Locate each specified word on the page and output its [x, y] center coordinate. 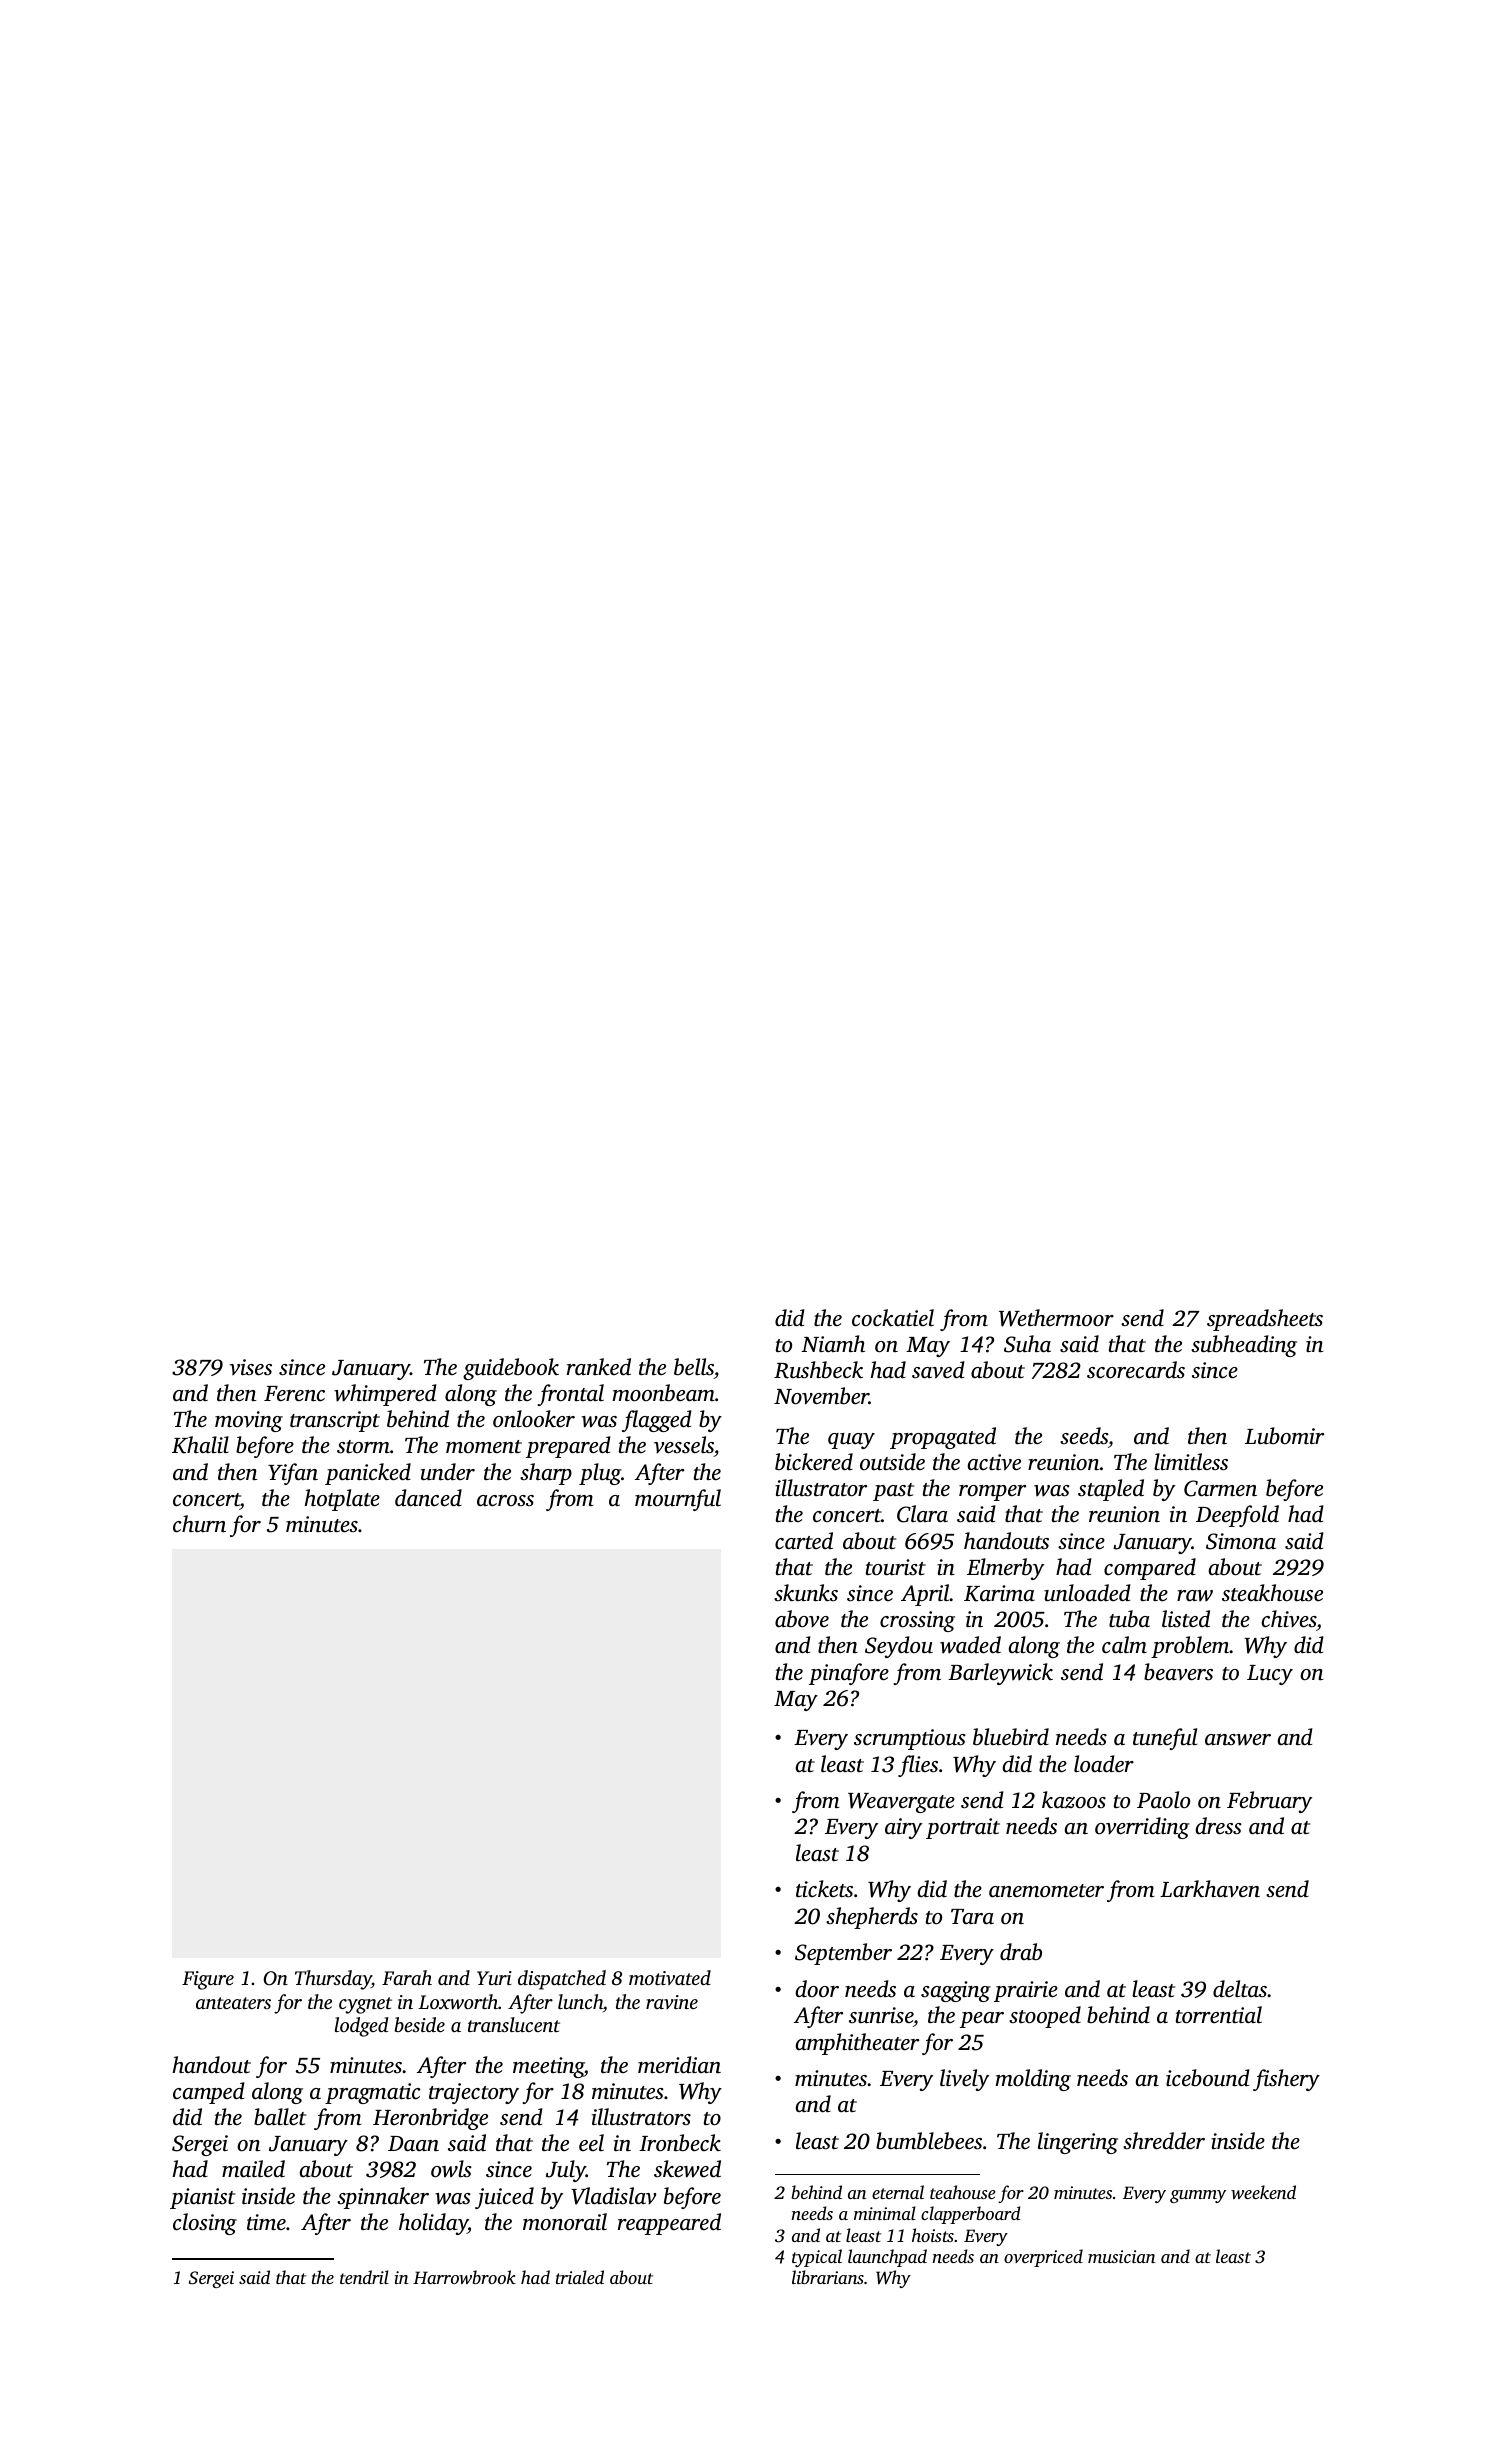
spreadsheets [1265, 1320]
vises [251, 1367]
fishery [1286, 2080]
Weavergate [901, 1803]
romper [992, 1493]
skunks [806, 1593]
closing [205, 2224]
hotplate [342, 1500]
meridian [679, 2065]
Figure [208, 1980]
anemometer [1046, 1891]
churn [199, 1524]
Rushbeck [818, 1370]
